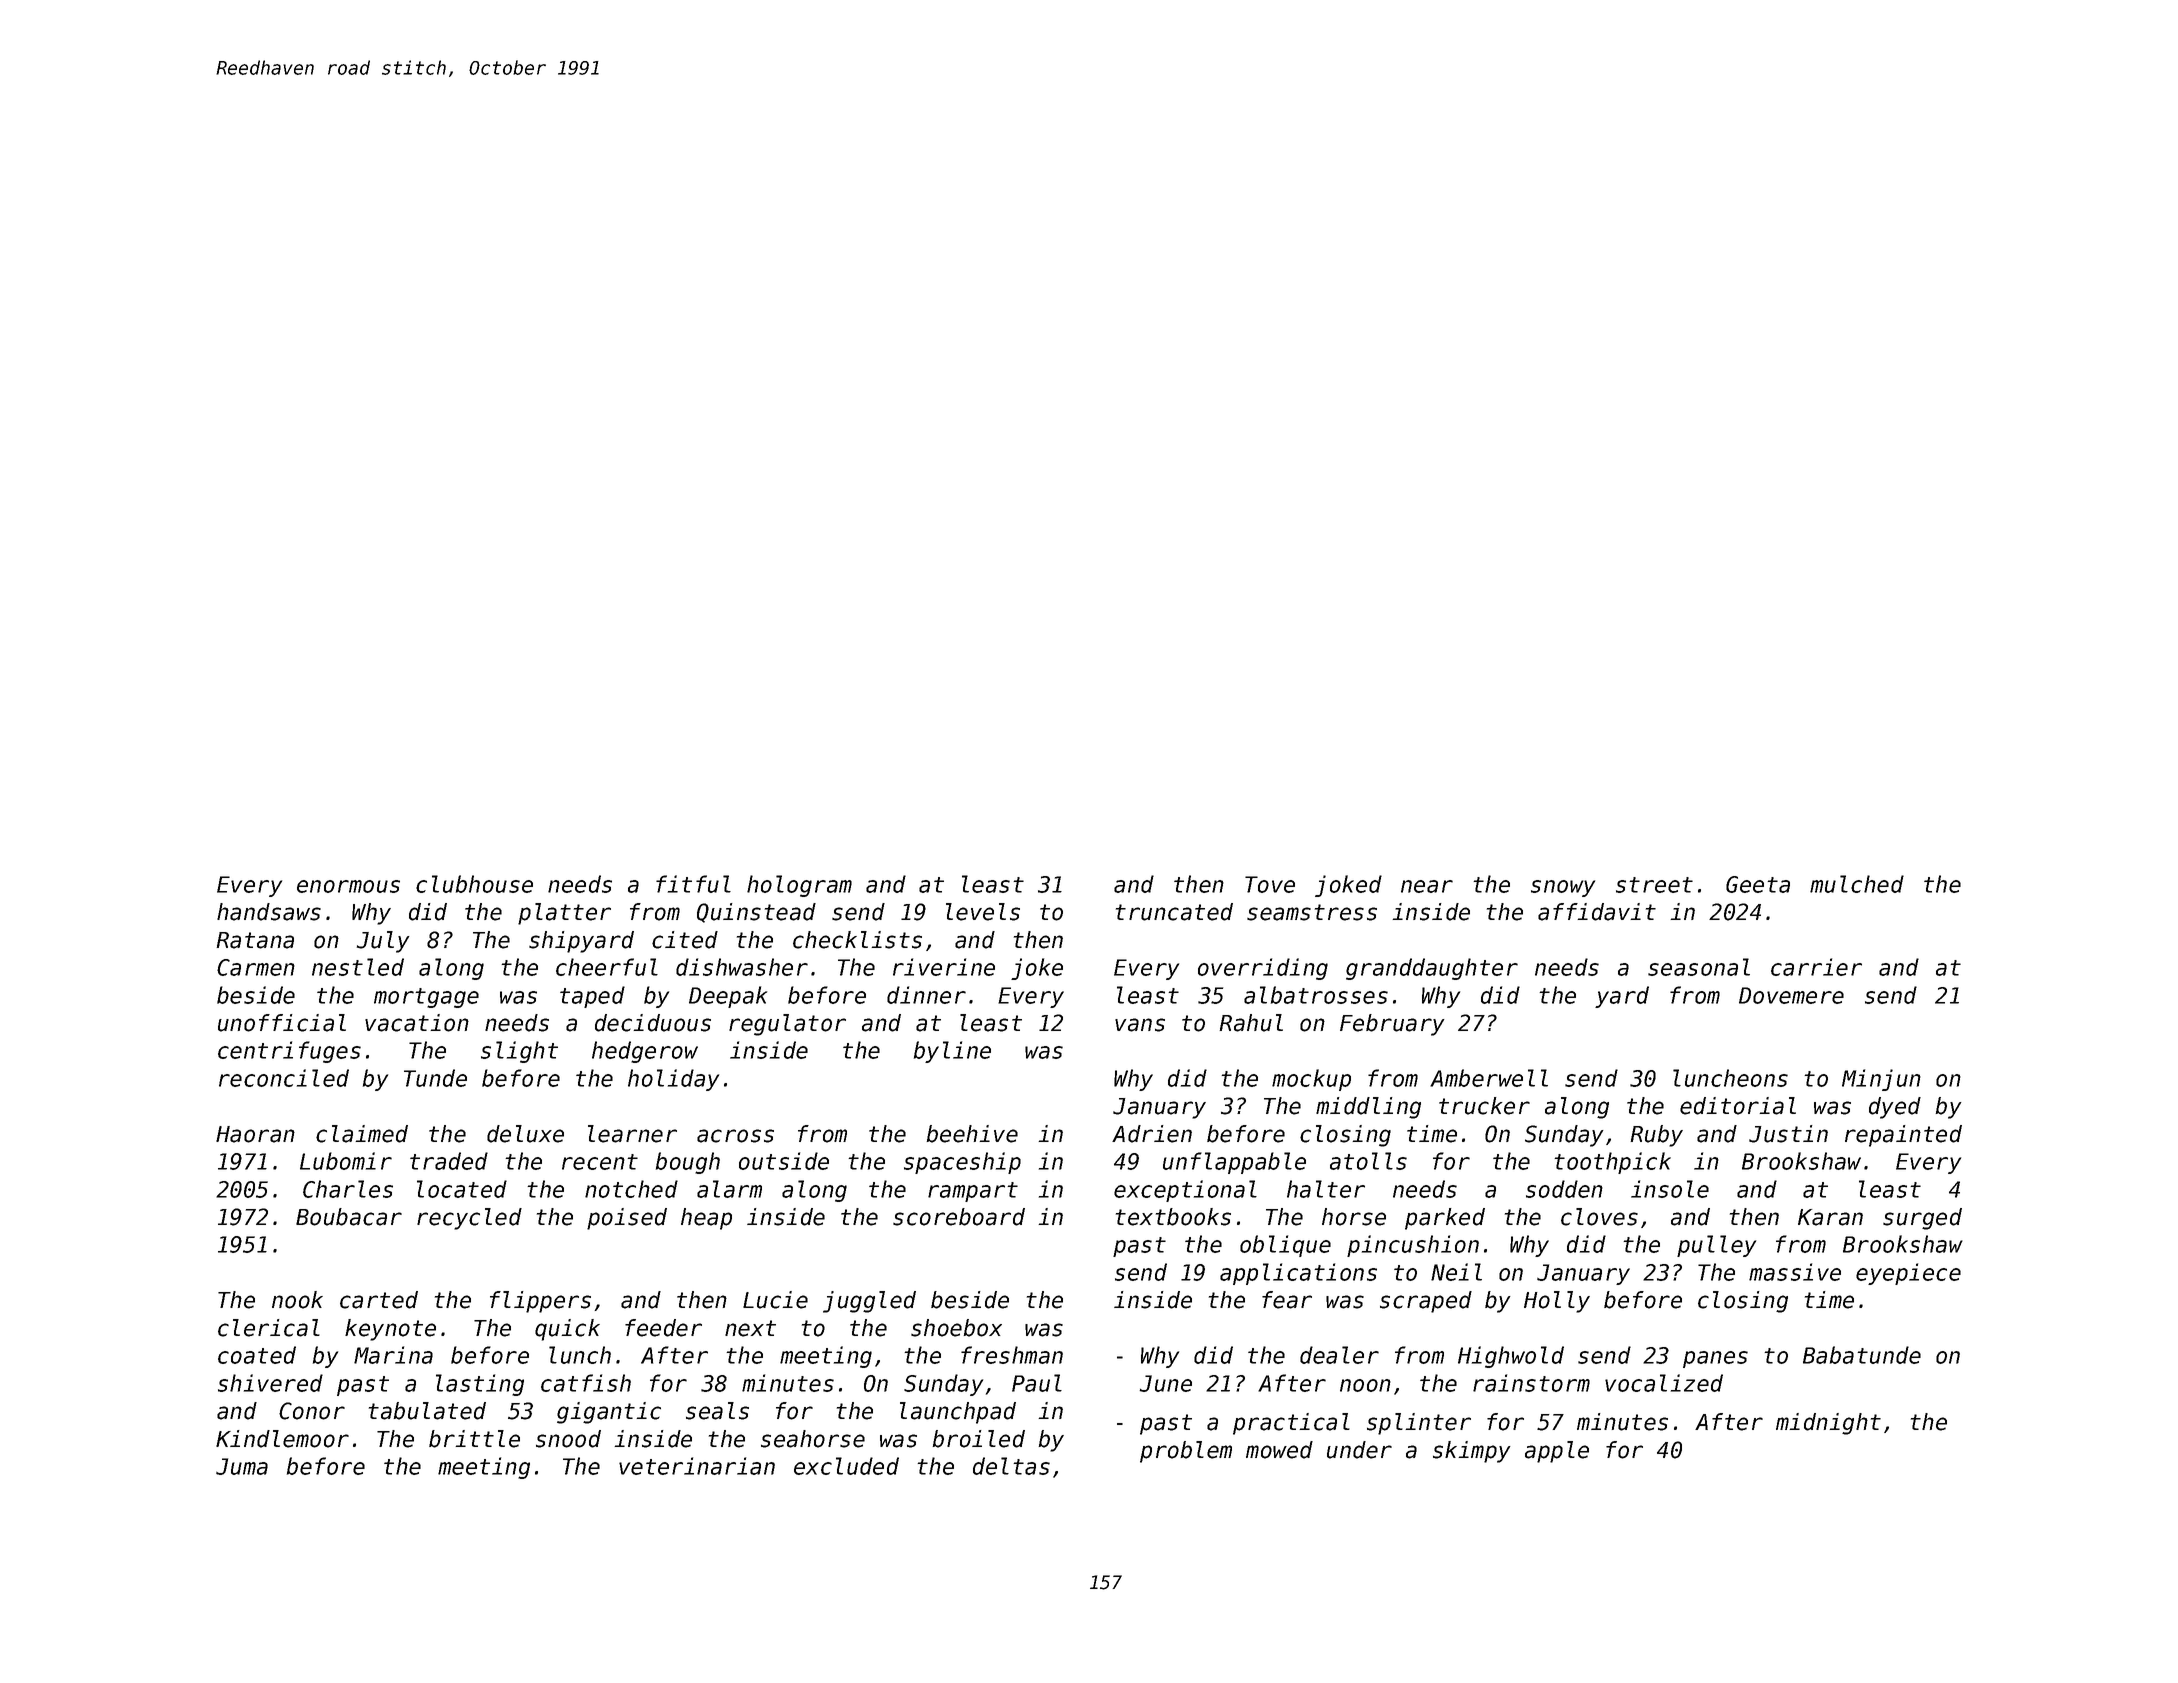 Image resolution: width=2178 pixels, height=1683 pixels. What do you see at coordinates (799, 886) in the screenshot?
I see `hologram` at bounding box center [799, 886].
